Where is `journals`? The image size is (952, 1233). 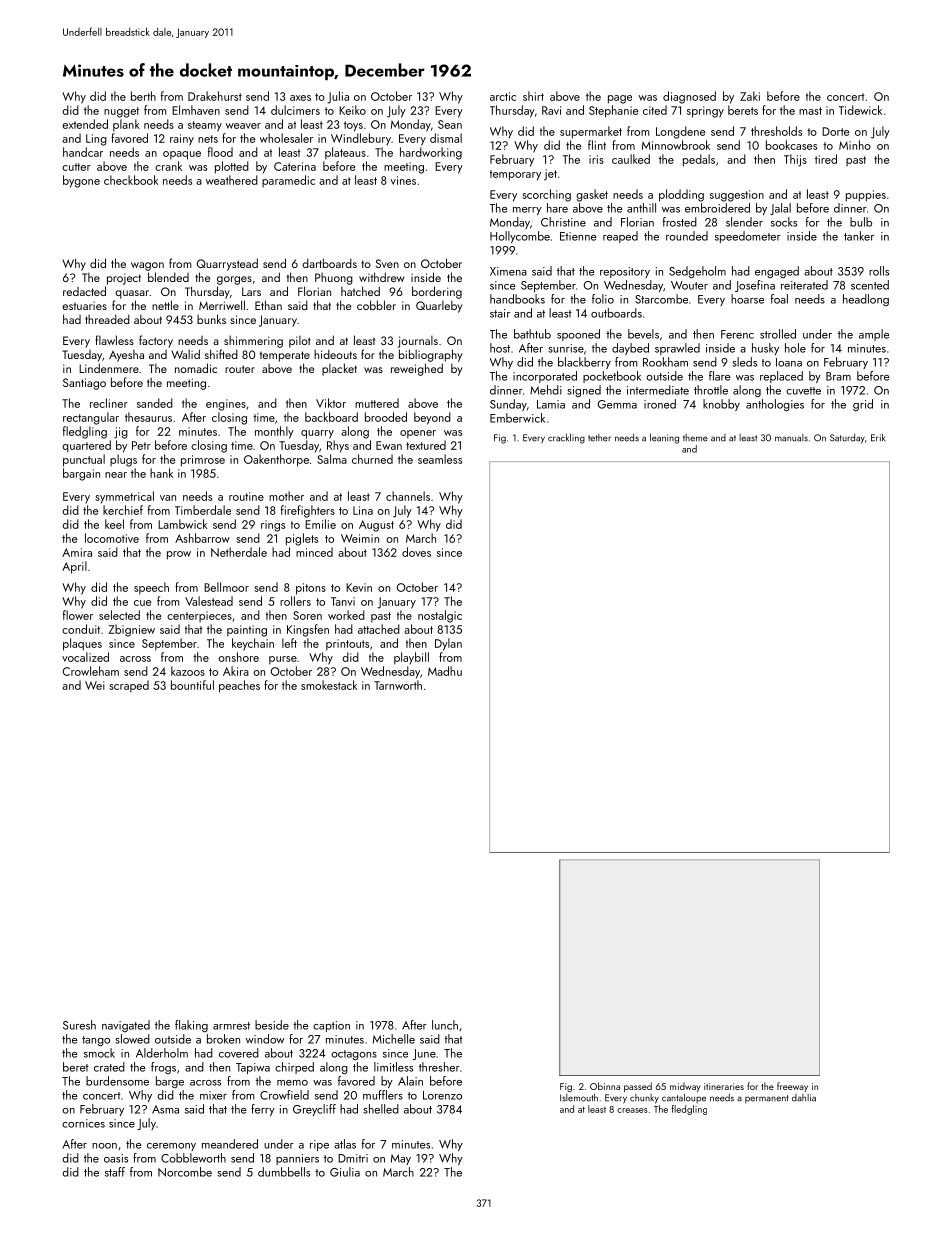
journals is located at coordinates (418, 342).
